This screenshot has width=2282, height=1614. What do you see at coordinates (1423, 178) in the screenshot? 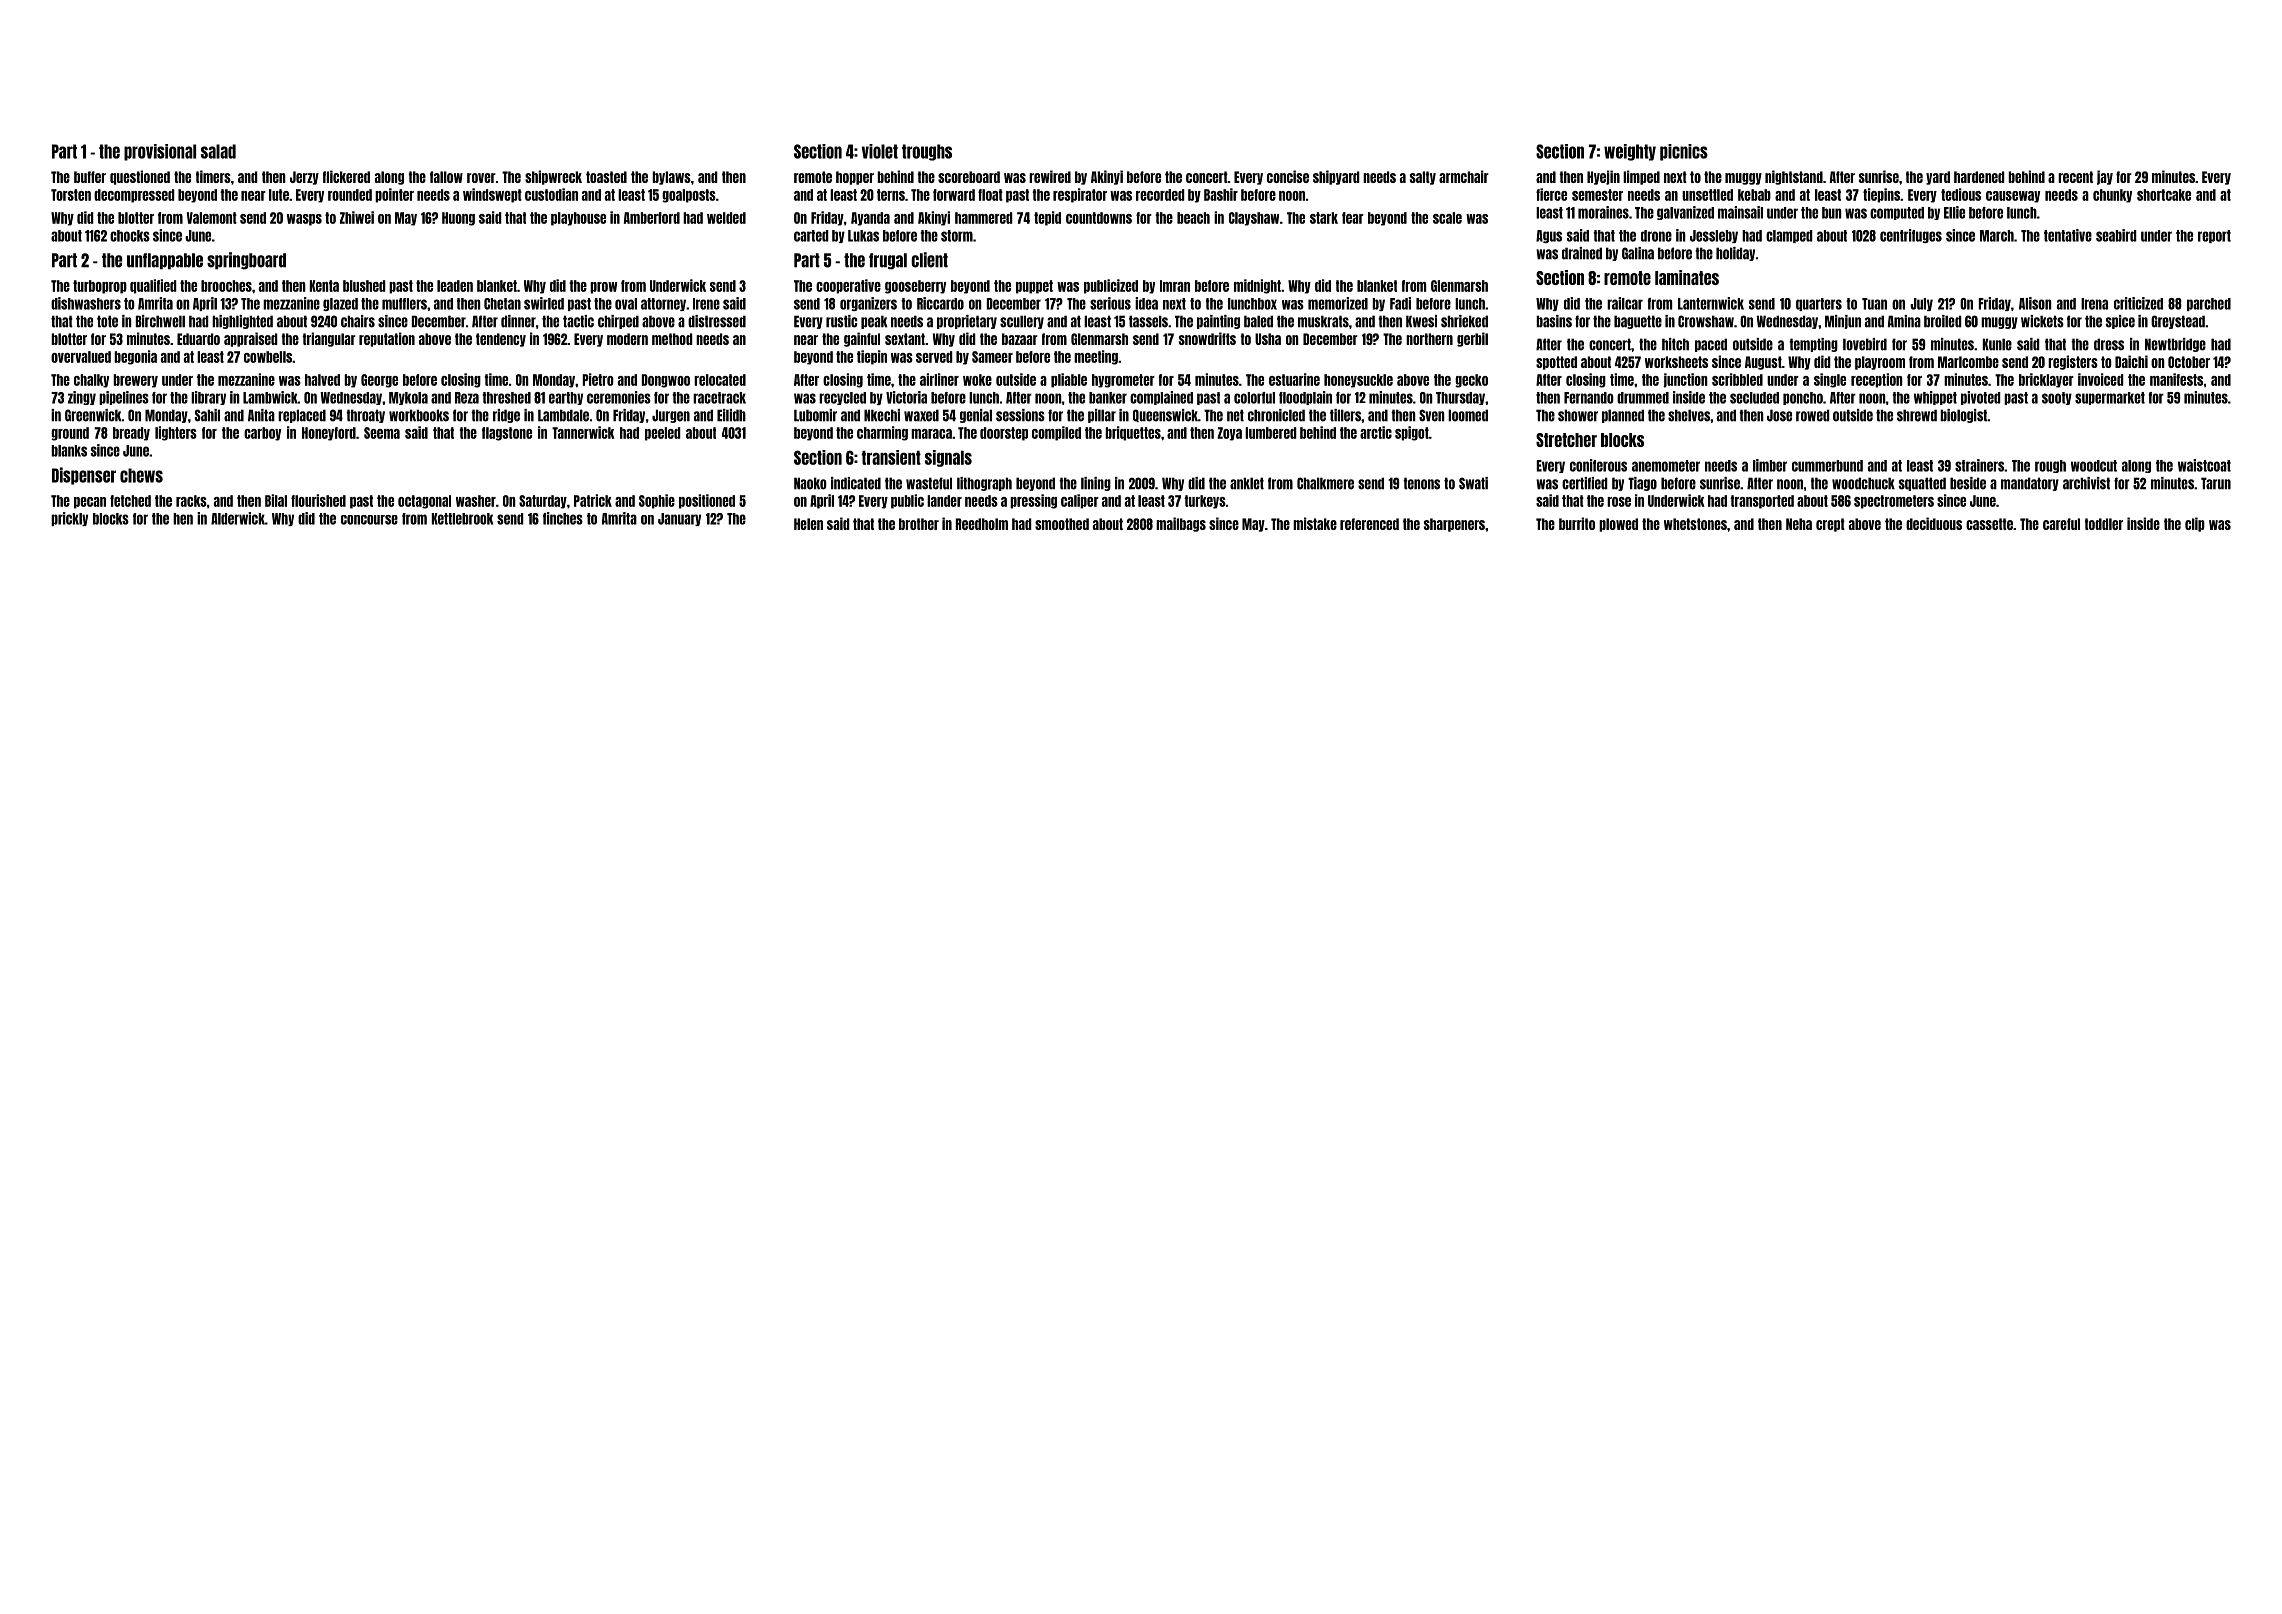
I see `salty` at bounding box center [1423, 178].
